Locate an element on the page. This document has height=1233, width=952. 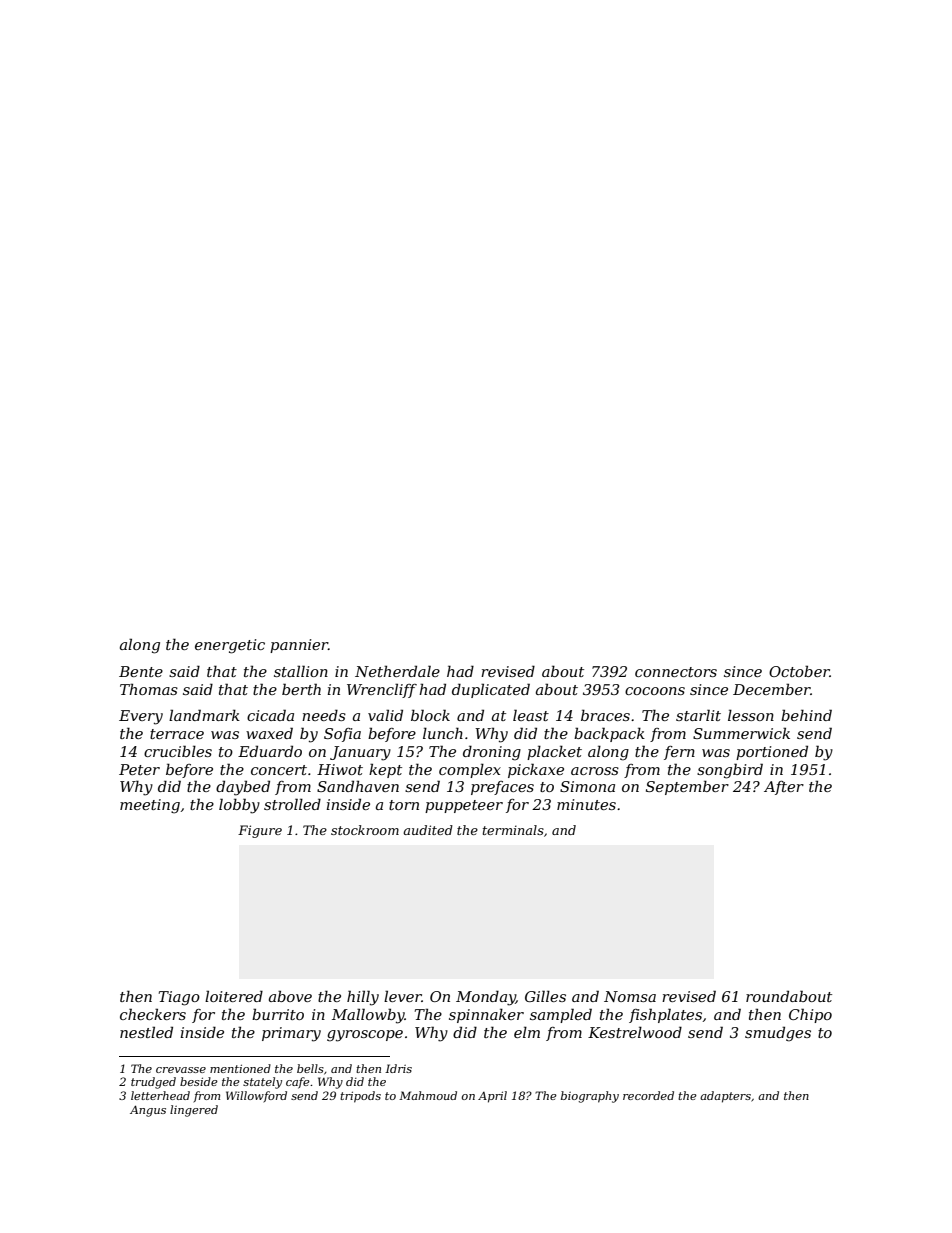
September is located at coordinates (687, 787).
